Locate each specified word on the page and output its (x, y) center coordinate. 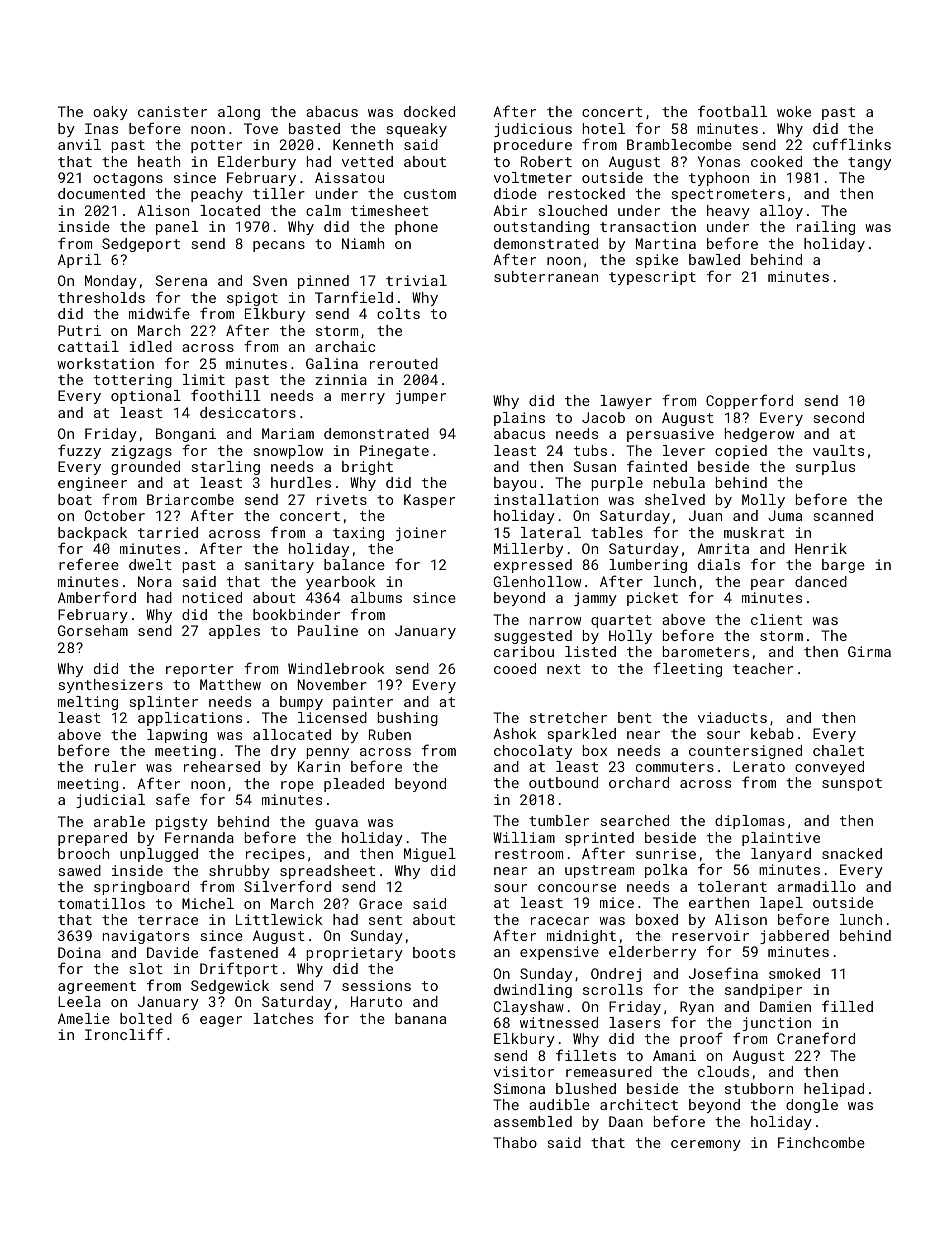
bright (367, 468)
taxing (358, 534)
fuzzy (79, 451)
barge (843, 566)
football (732, 111)
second (839, 417)
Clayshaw (529, 1008)
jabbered (794, 937)
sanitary (279, 566)
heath (159, 161)
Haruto (376, 1001)
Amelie (84, 1018)
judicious (533, 130)
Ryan (697, 1008)
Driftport (239, 969)
